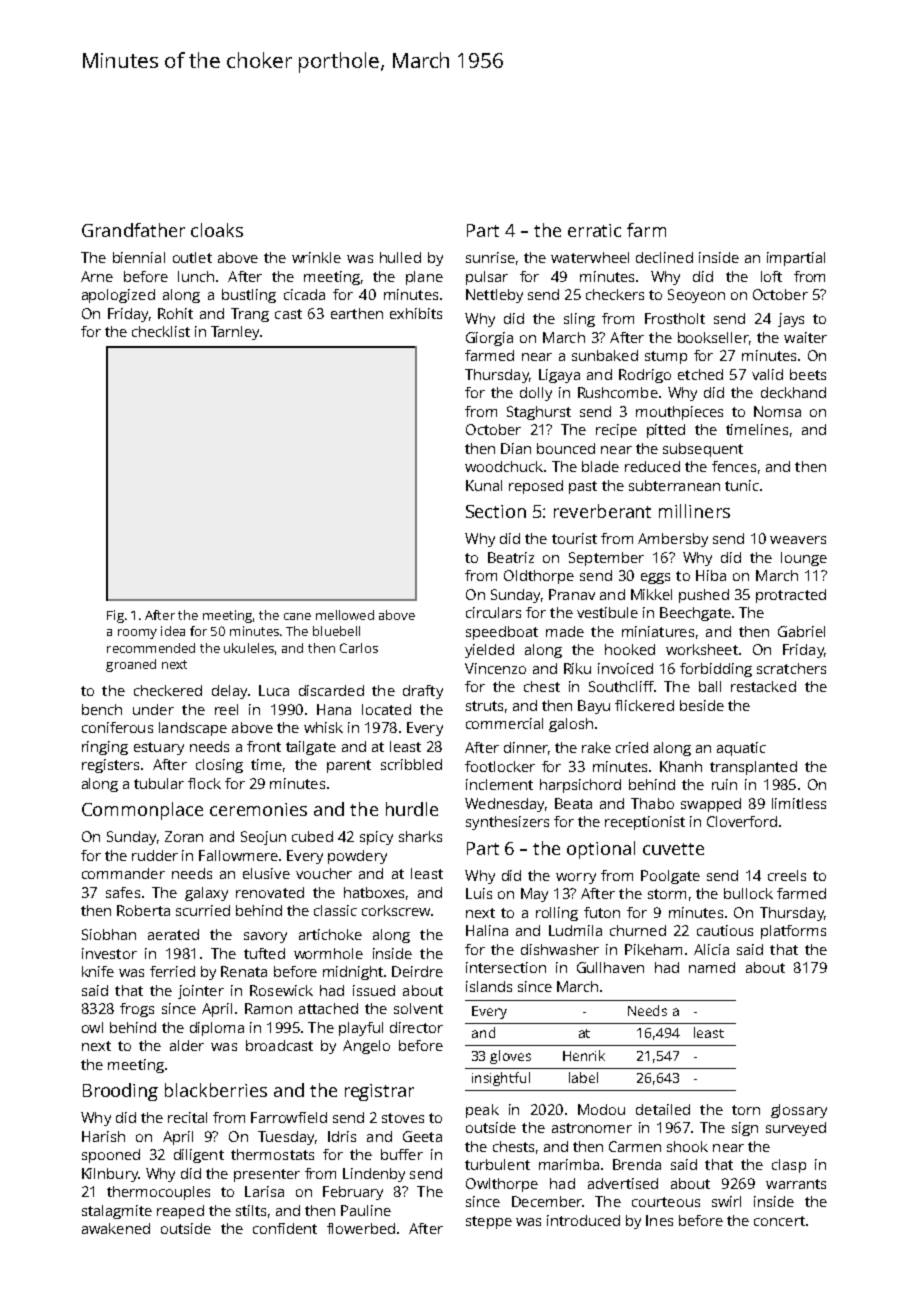 This screenshot has height=1316, width=908. Describe the element at coordinates (115, 616) in the screenshot. I see `Fig` at that location.
